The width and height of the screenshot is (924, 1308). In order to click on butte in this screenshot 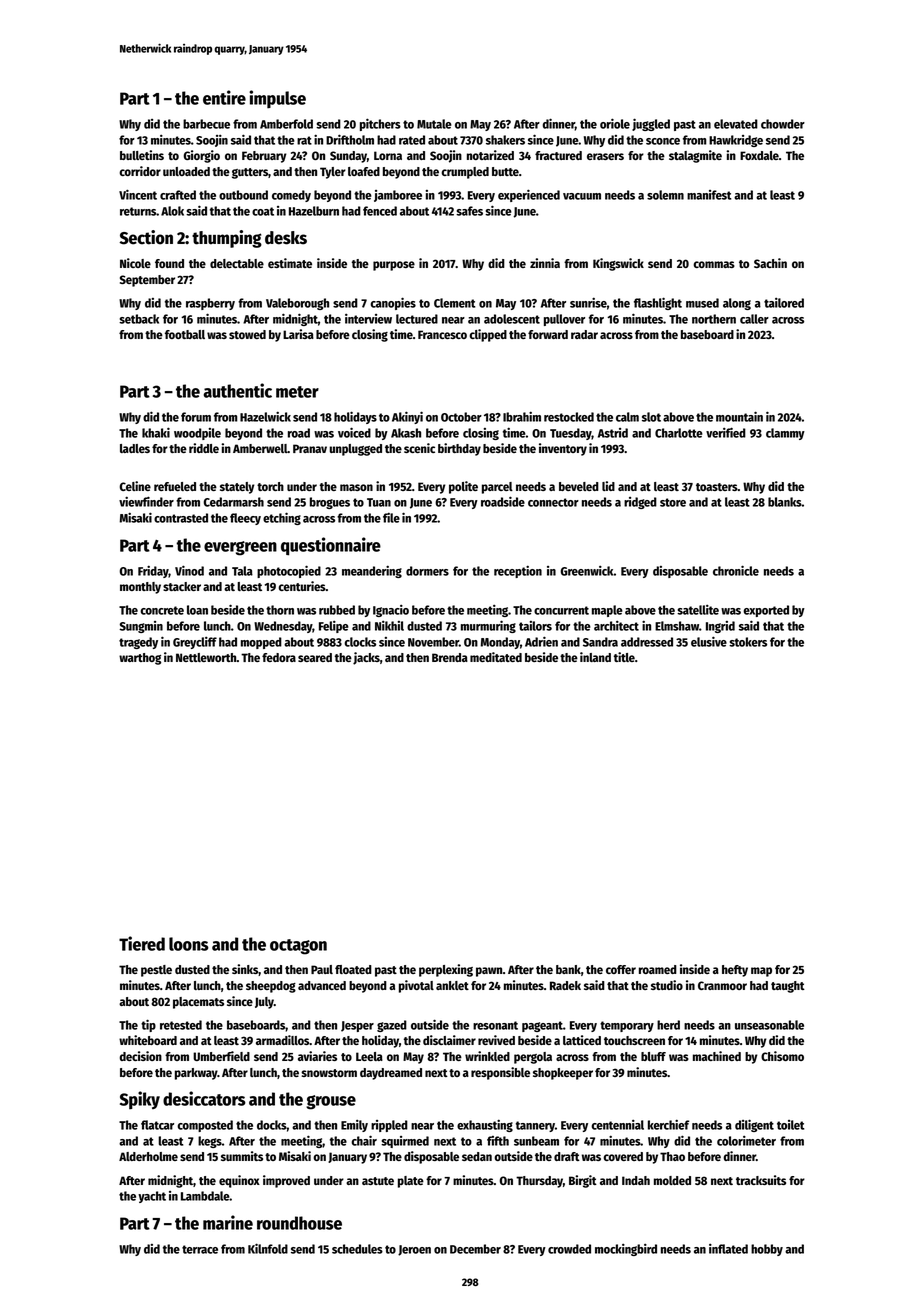, I will do `click(505, 171)`.
